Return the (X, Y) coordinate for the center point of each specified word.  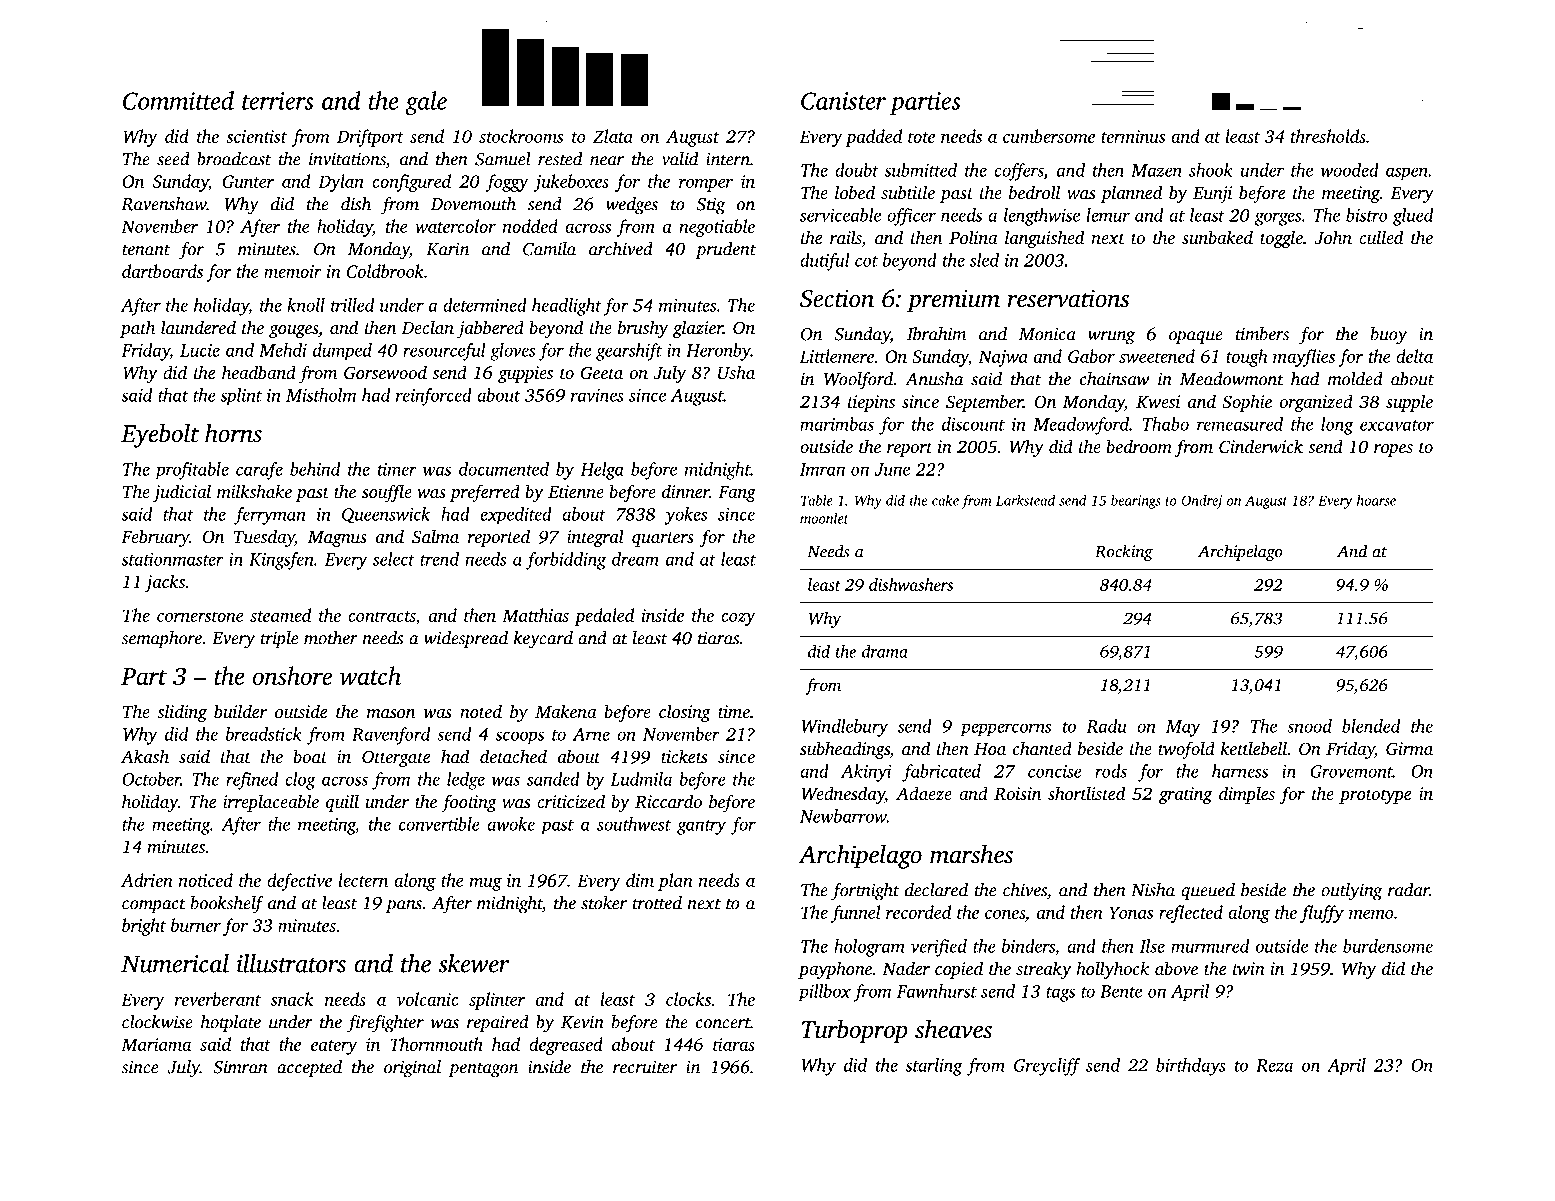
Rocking (1124, 552)
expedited (516, 515)
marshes (971, 854)
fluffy (1322, 914)
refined (252, 781)
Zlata (613, 136)
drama (885, 651)
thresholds (1328, 136)
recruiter (645, 1067)
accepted (309, 1068)
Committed (178, 100)
